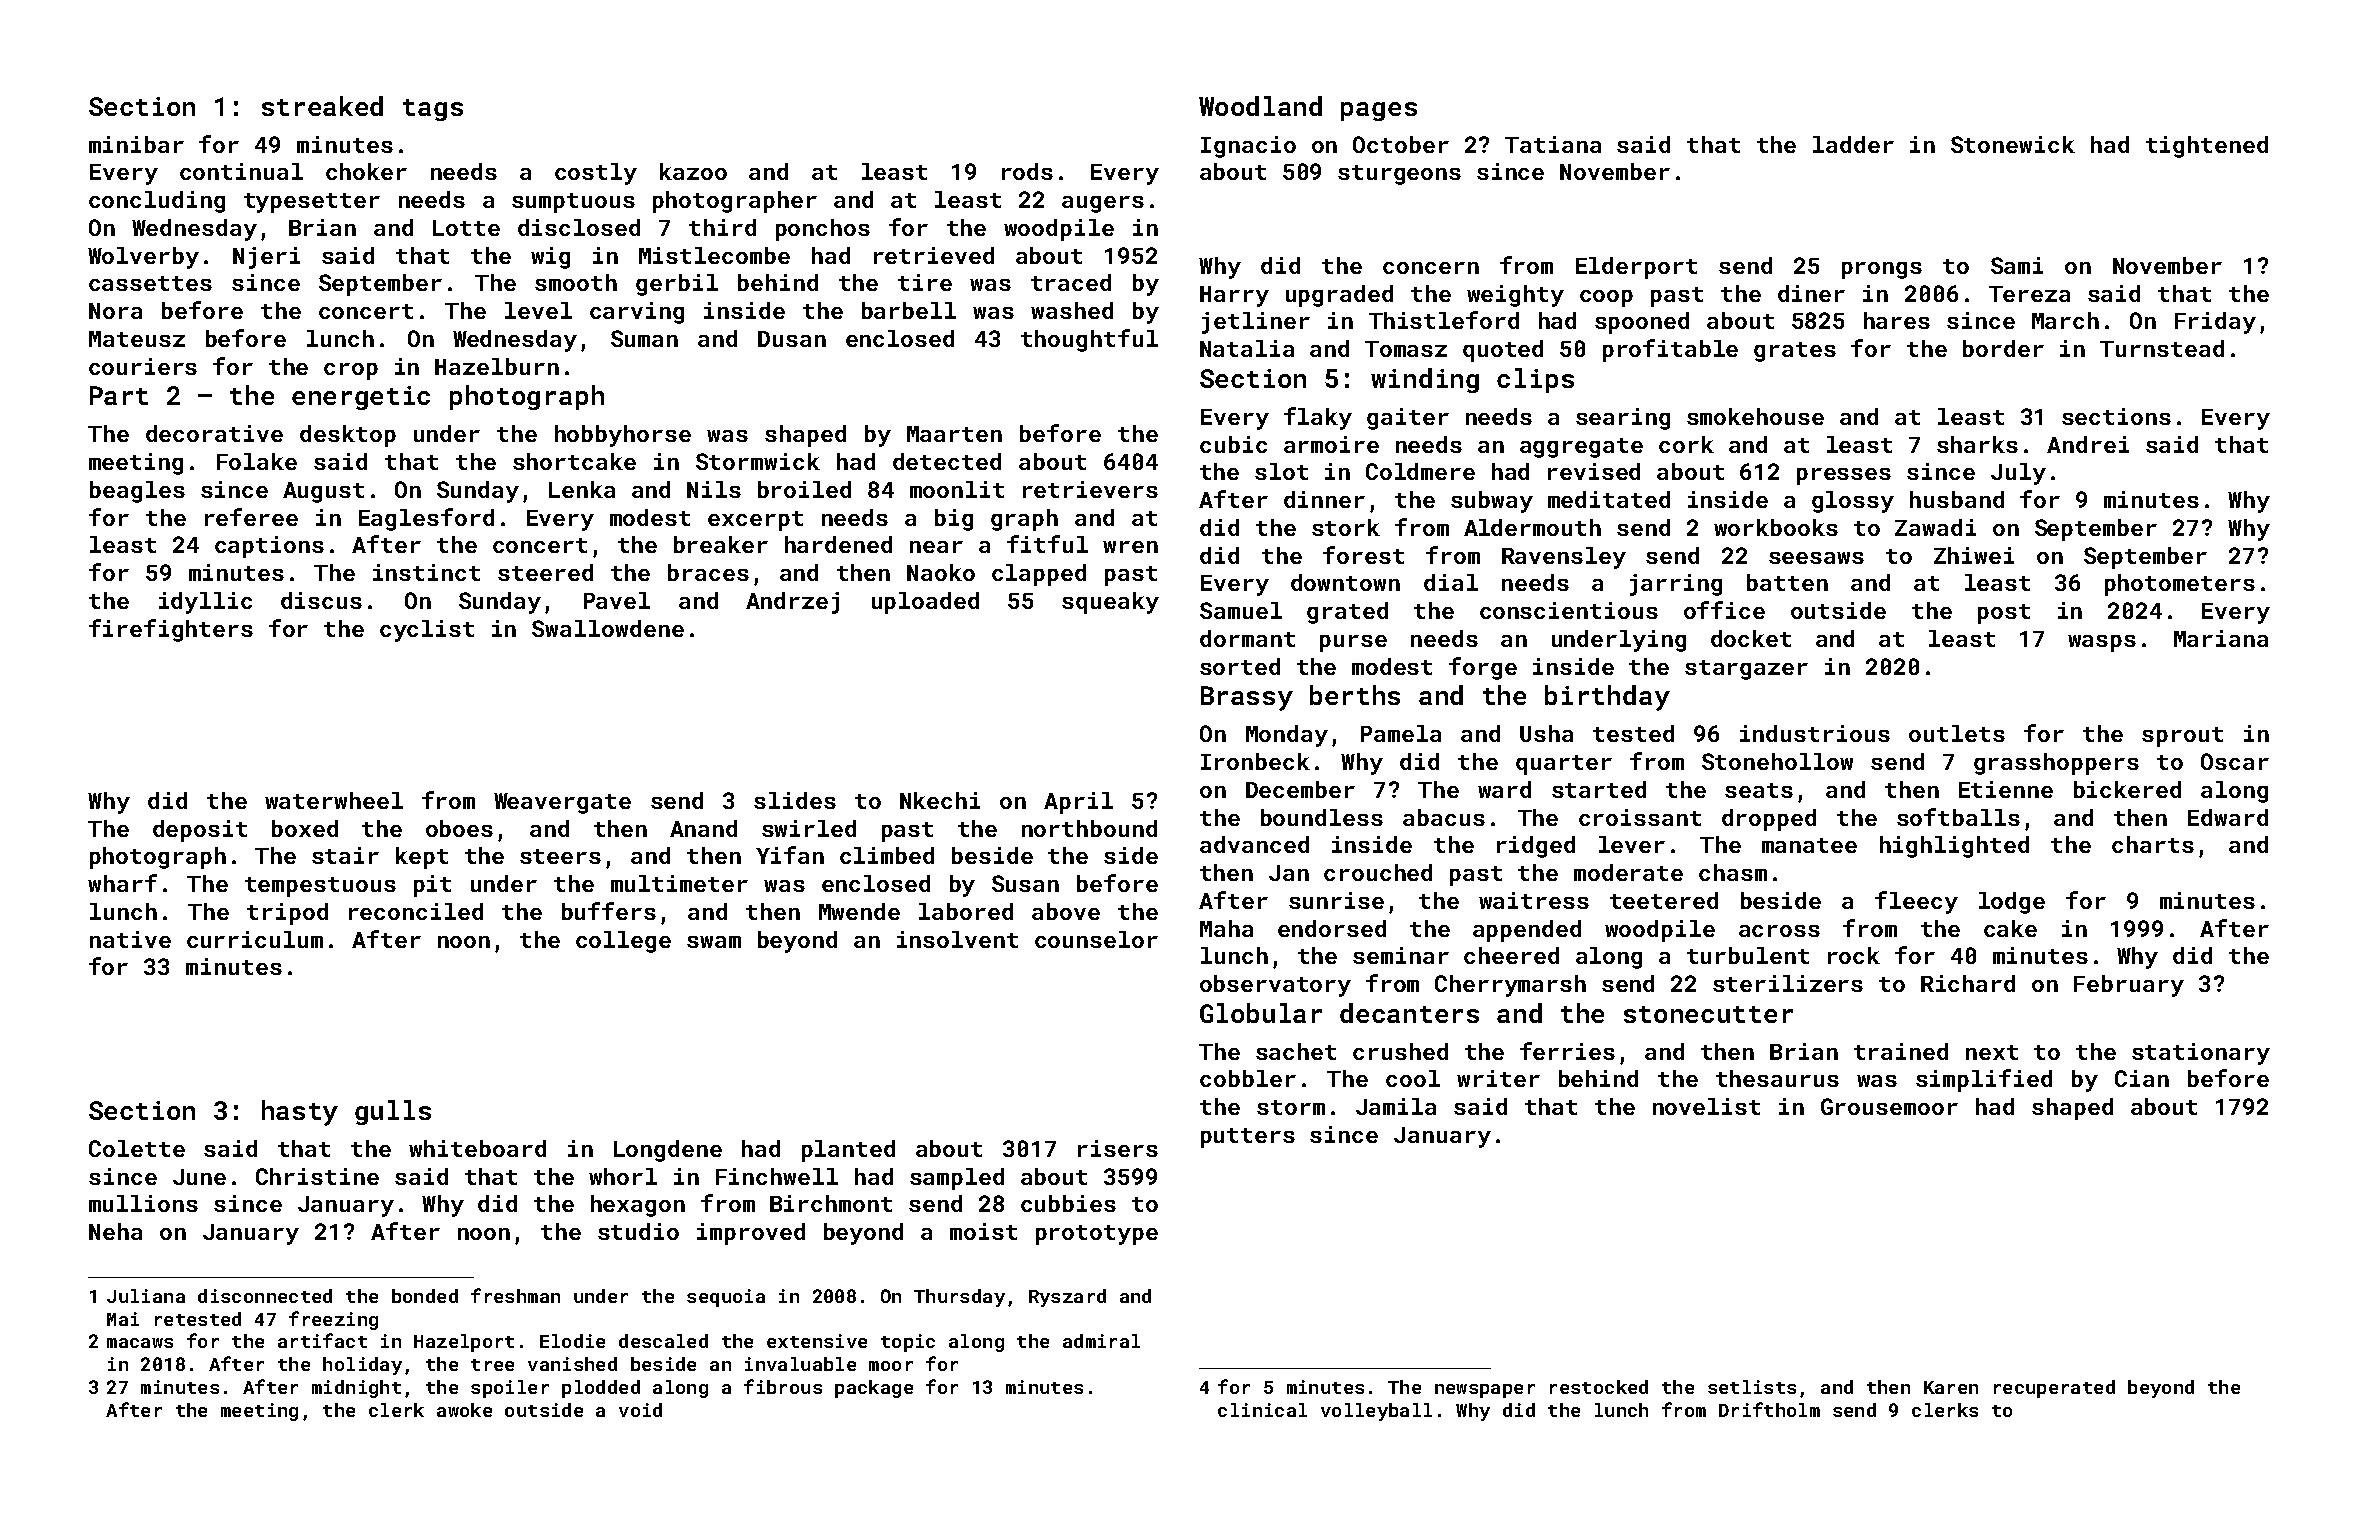 This screenshot has height=1526, width=2358. I want to click on cool, so click(1413, 1078).
